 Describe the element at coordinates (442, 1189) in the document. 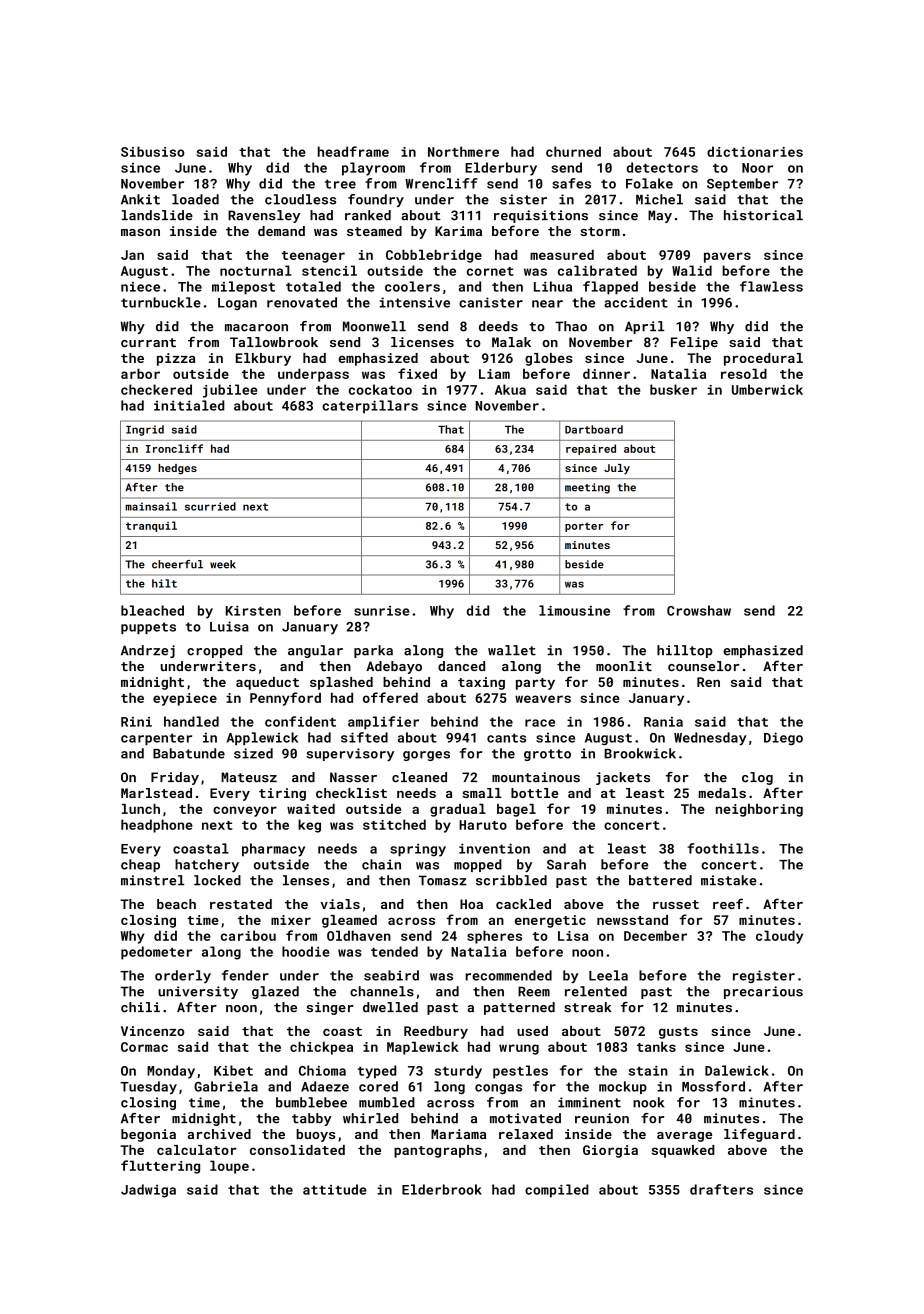

I see `Elderbrook` at that location.
